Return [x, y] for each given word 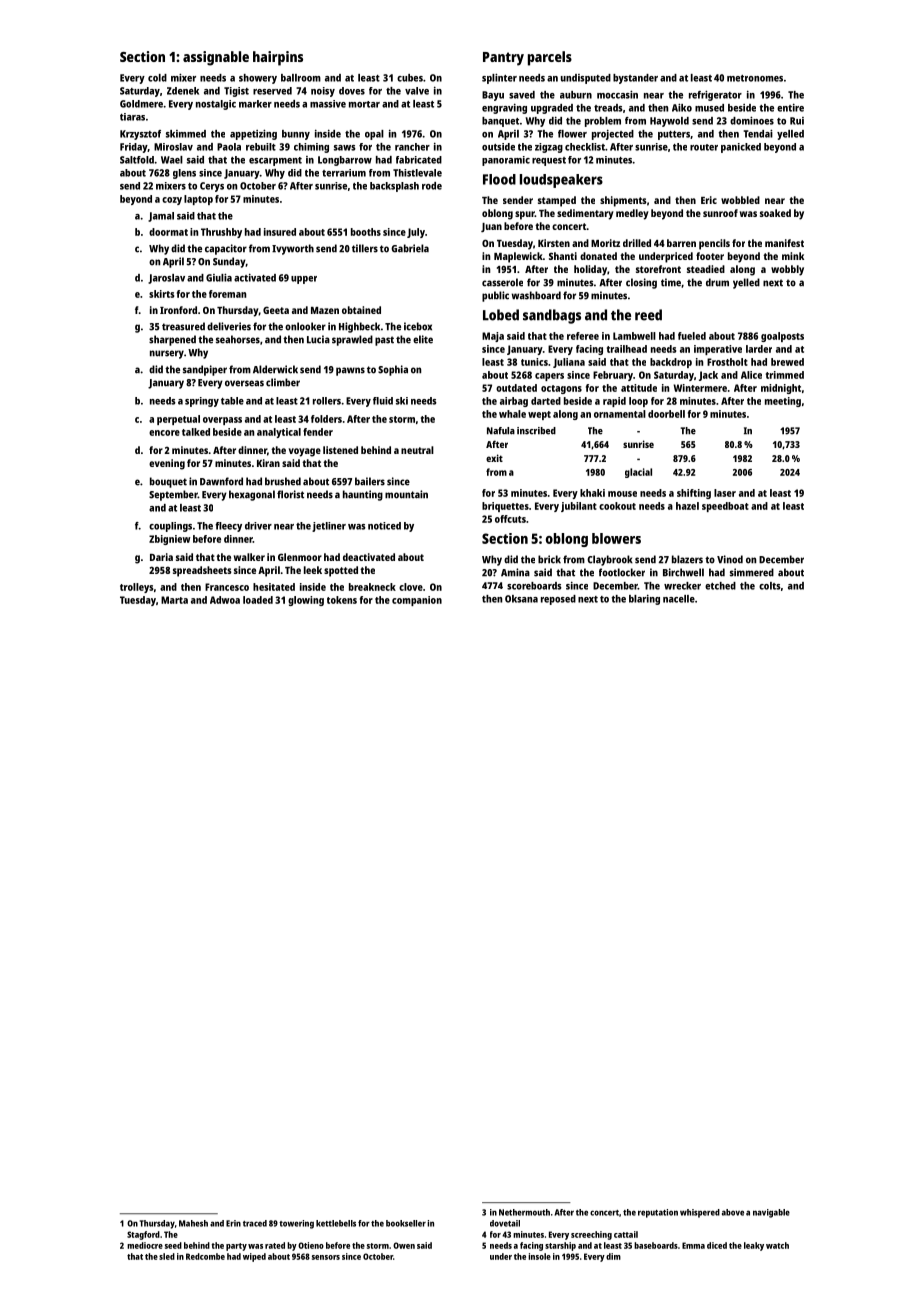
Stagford [143, 1235]
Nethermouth [524, 1212]
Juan [491, 227]
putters [674, 135]
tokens [342, 600]
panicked [741, 148]
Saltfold [137, 160]
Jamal [161, 217]
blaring [644, 600]
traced [255, 1223]
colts [769, 586]
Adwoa [225, 600]
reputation [658, 1213]
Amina [515, 572]
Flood [499, 179]
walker [249, 557]
